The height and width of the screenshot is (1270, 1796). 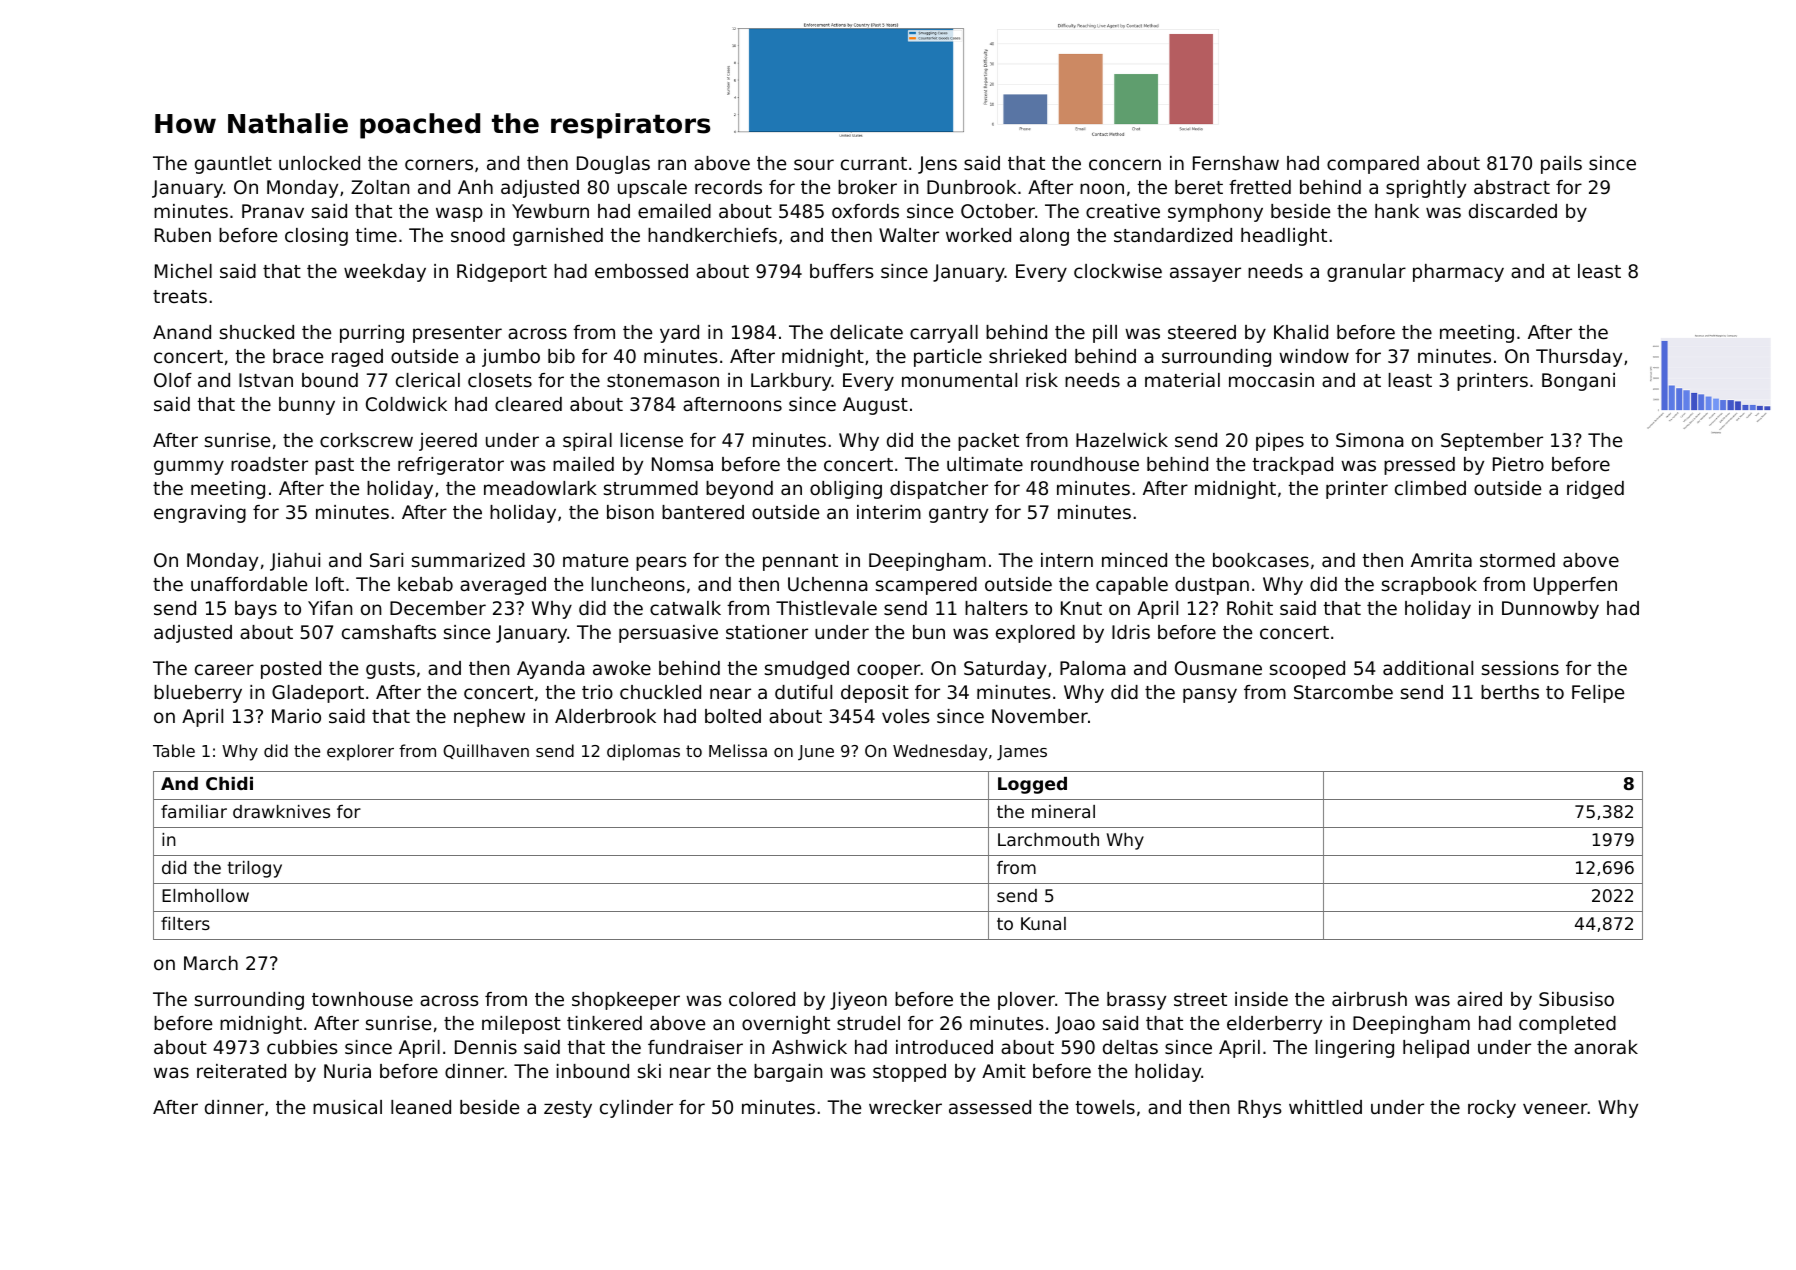 I want to click on Bongani, so click(x=1578, y=382).
